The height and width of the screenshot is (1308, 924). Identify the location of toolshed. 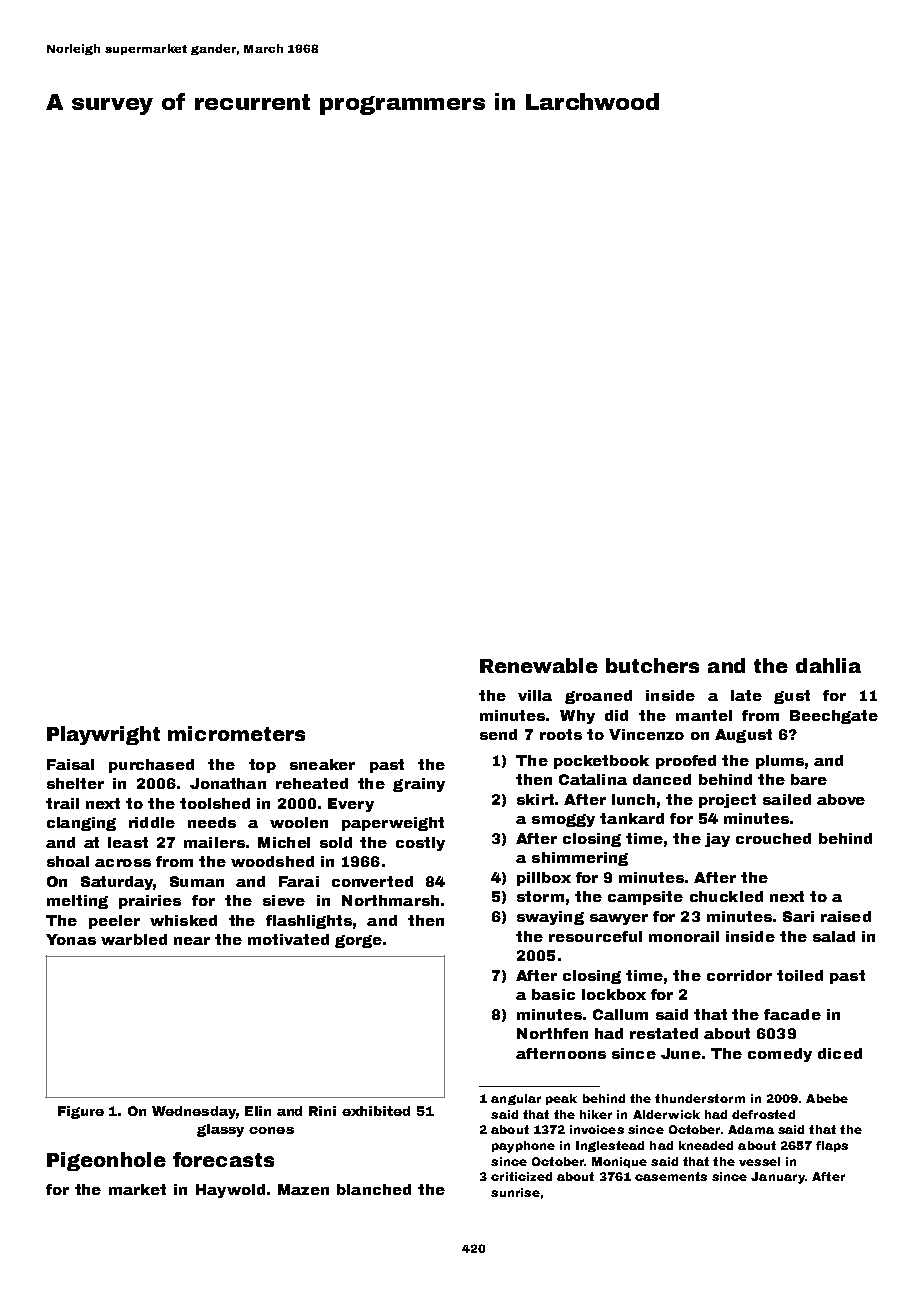
(215, 803).
